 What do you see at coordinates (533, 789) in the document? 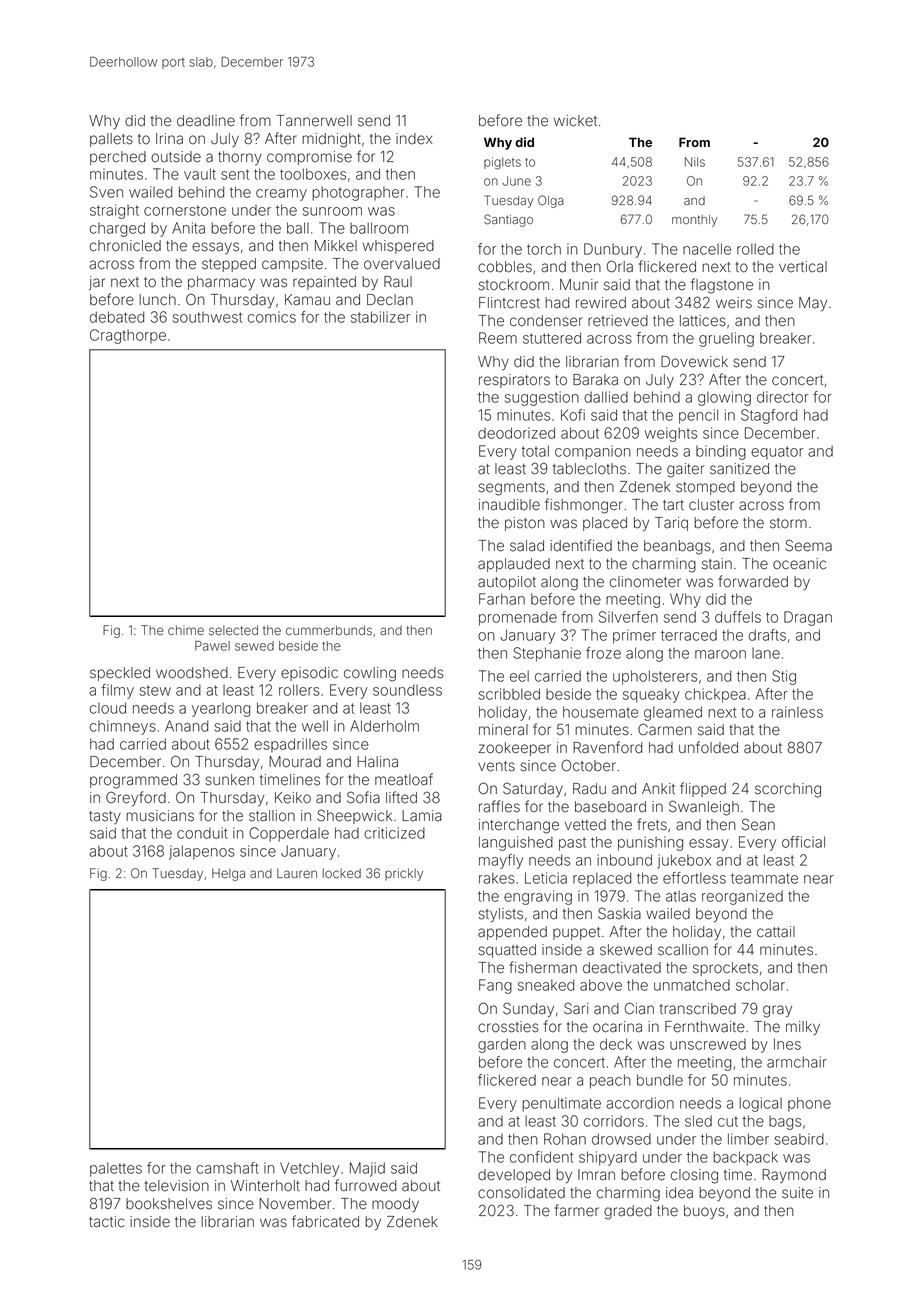
I see `Saturday` at bounding box center [533, 789].
